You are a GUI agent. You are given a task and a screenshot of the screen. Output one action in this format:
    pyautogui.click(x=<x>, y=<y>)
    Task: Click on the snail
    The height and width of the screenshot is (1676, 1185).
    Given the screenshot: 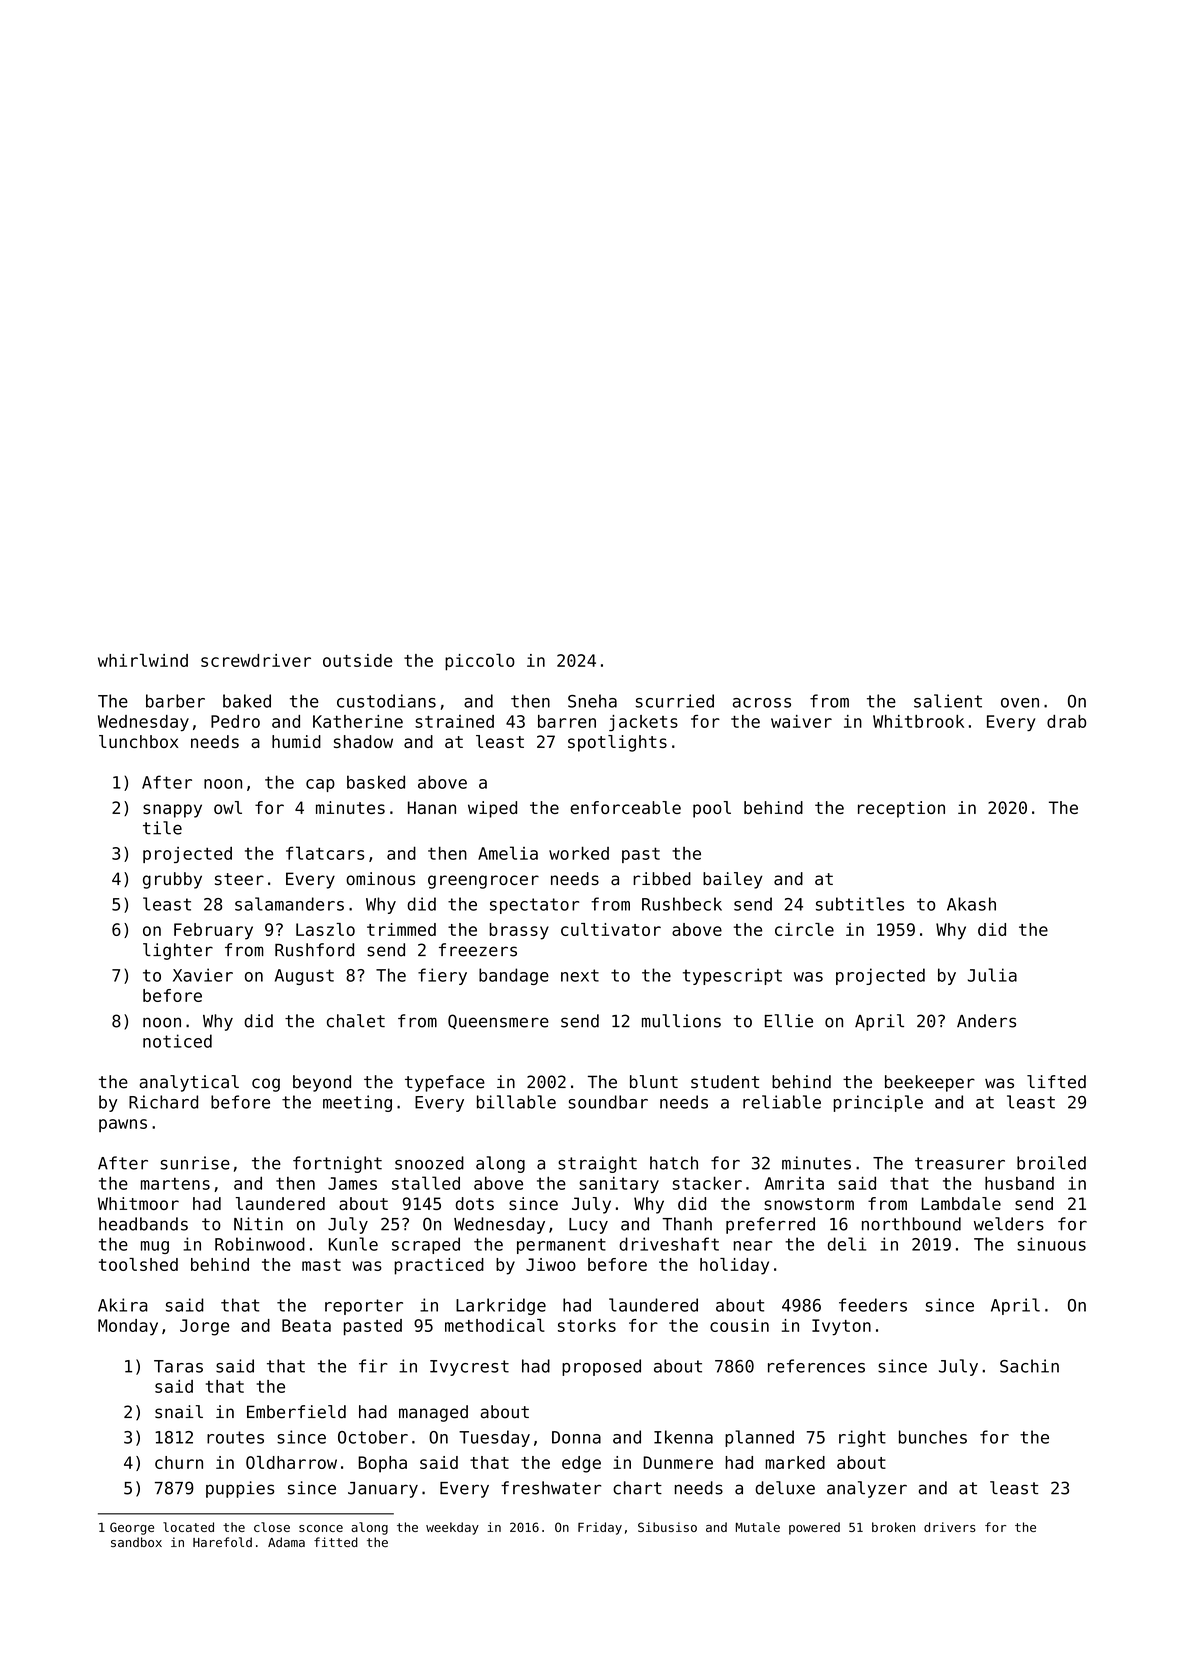 What is the action you would take?
    pyautogui.click(x=179, y=1412)
